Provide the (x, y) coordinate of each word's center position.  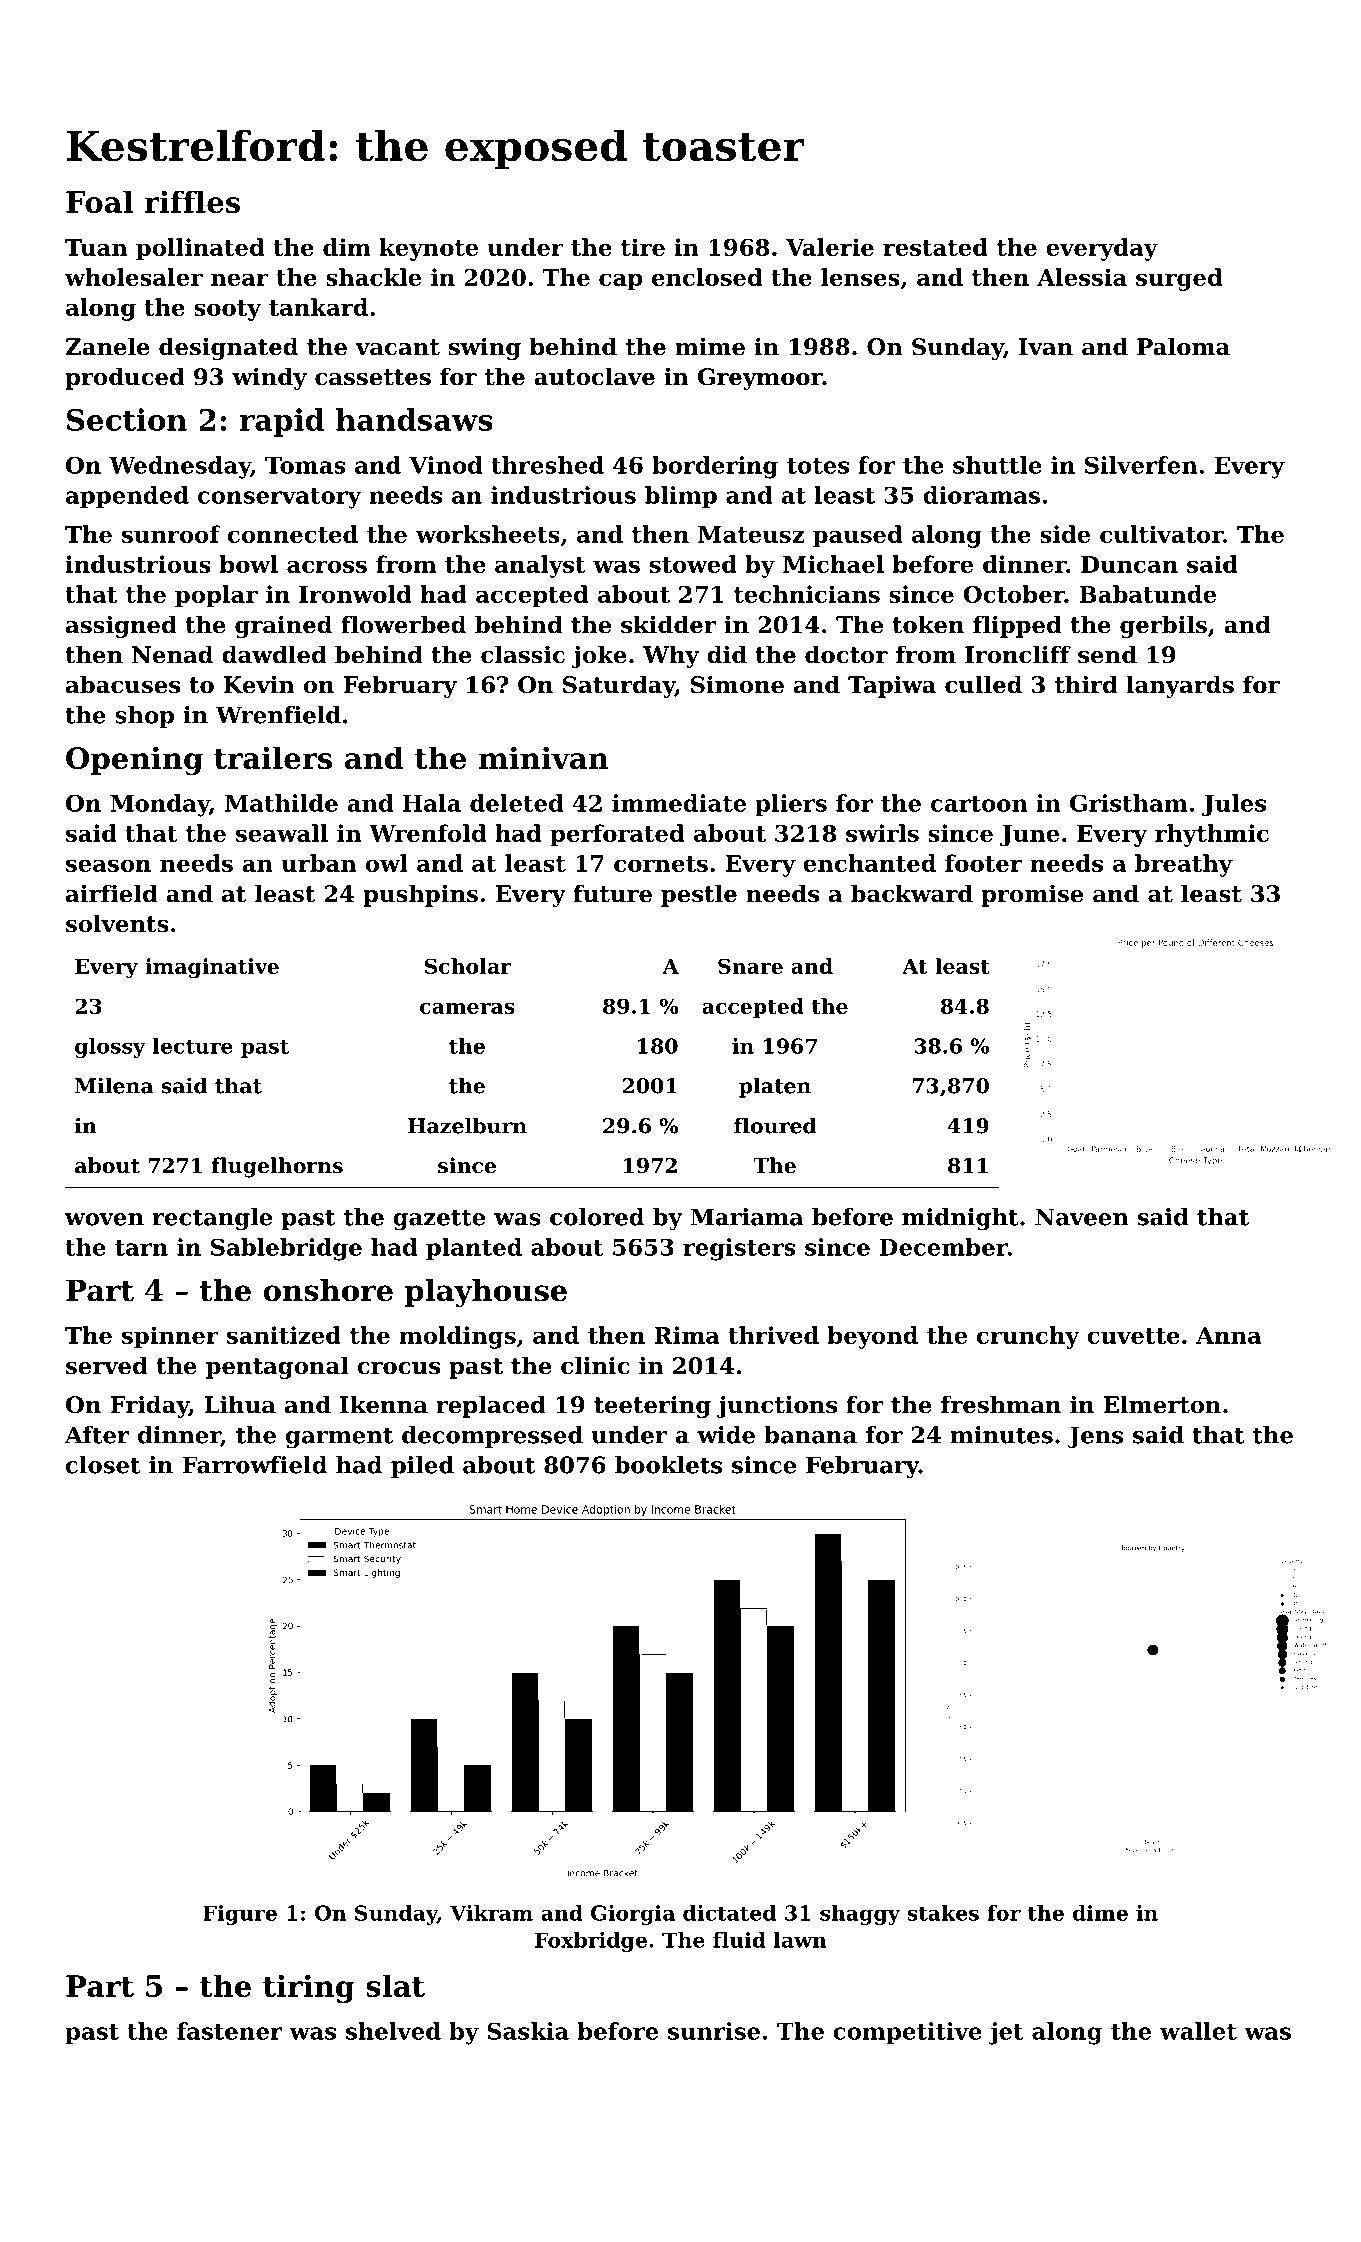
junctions (777, 1407)
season (108, 865)
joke (599, 656)
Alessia (1082, 277)
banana (810, 1435)
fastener (230, 2031)
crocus (398, 1368)
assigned (121, 626)
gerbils (1163, 626)
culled (983, 684)
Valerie (830, 247)
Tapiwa (892, 686)
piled (422, 1467)
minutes (1001, 1435)
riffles (192, 201)
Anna (1228, 1335)
